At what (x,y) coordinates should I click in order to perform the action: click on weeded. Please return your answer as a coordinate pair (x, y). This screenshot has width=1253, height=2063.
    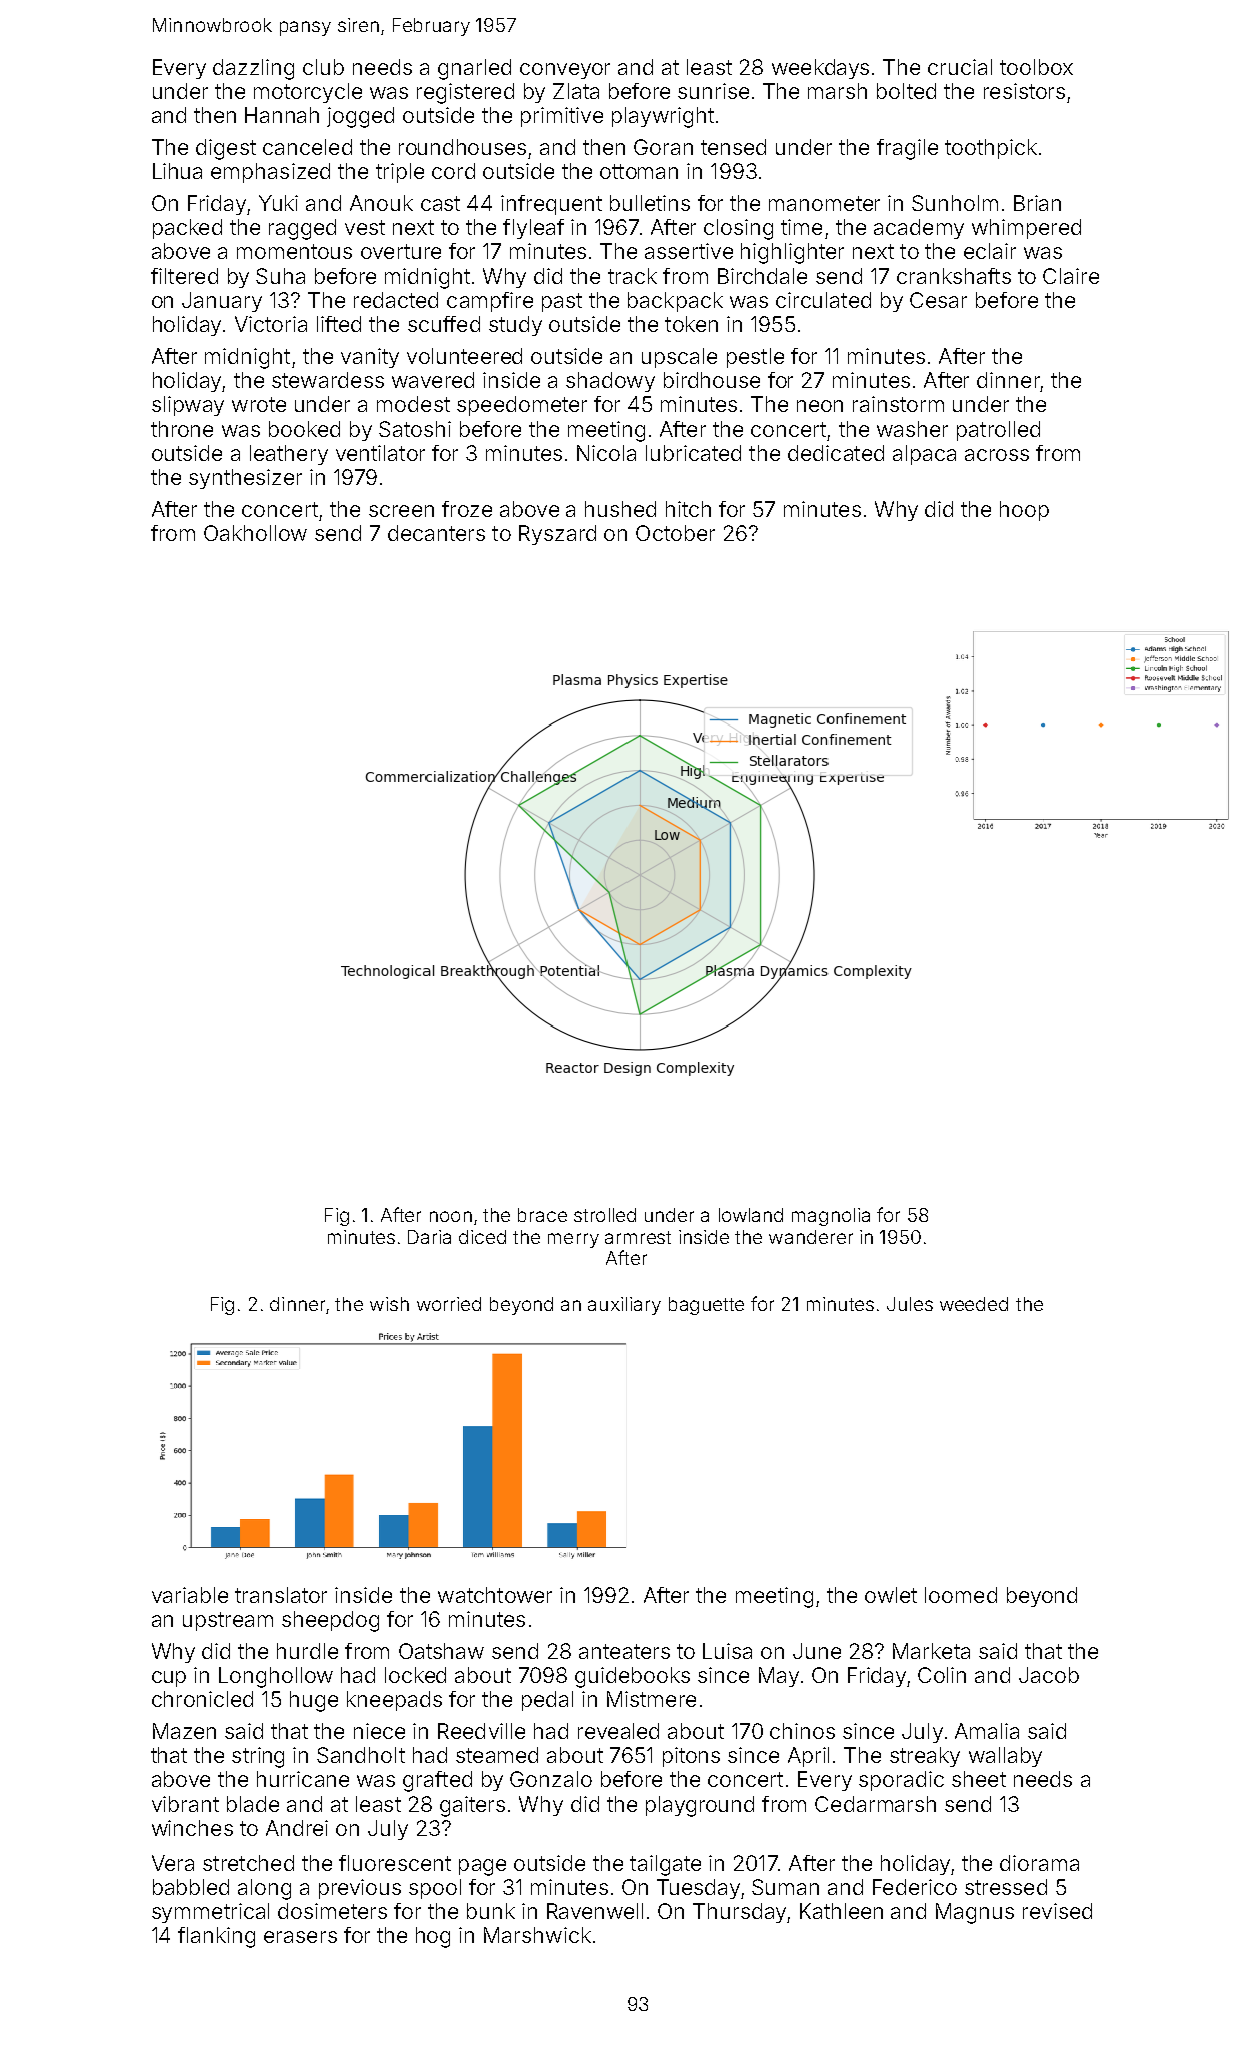
    Looking at the image, I should click on (974, 1304).
